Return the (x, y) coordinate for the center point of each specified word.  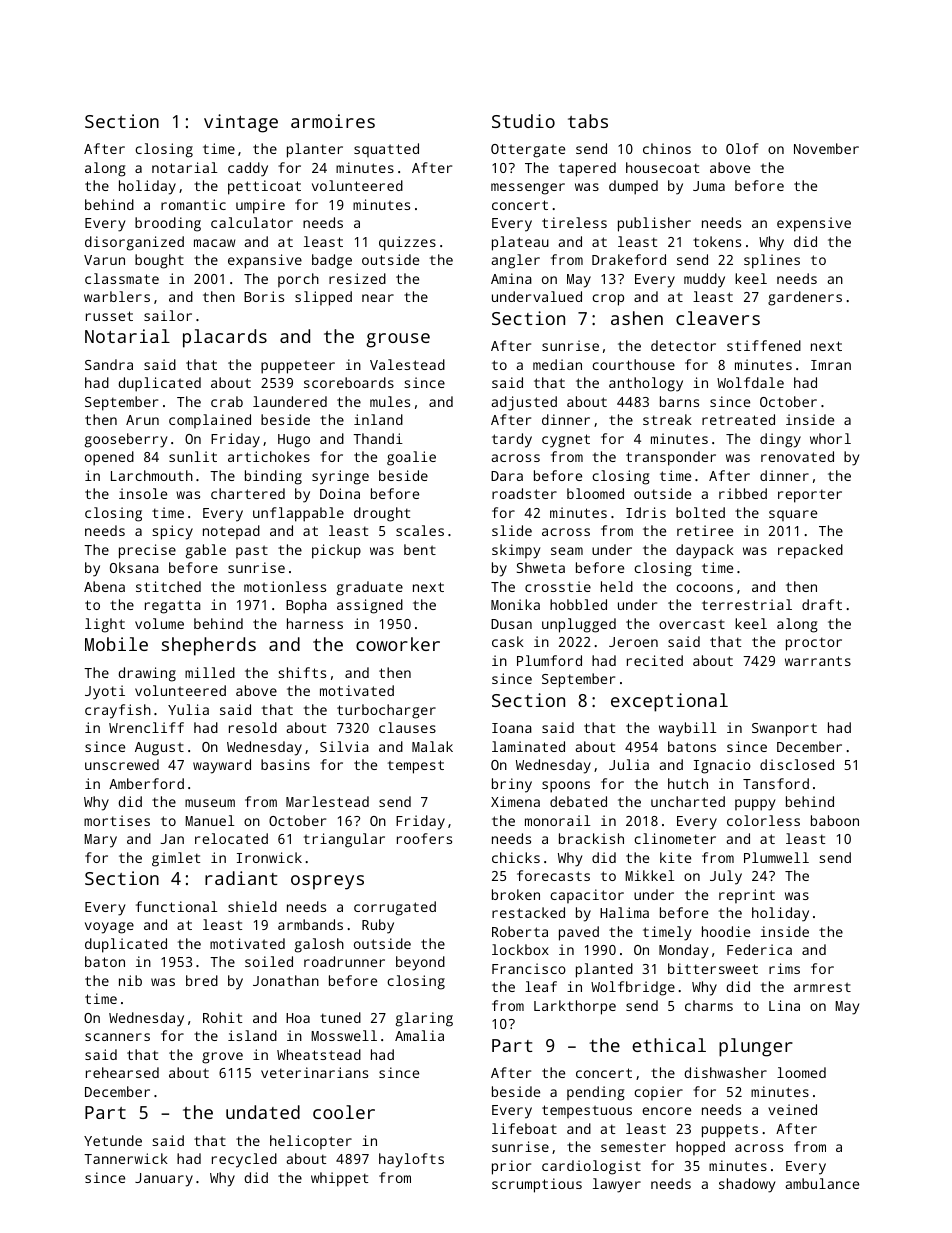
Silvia (344, 746)
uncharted (688, 801)
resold (253, 727)
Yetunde (113, 1140)
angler (516, 261)
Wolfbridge (633, 988)
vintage (241, 123)
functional (177, 906)
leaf (541, 986)
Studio (523, 121)
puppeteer (298, 367)
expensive (814, 224)
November (826, 148)
